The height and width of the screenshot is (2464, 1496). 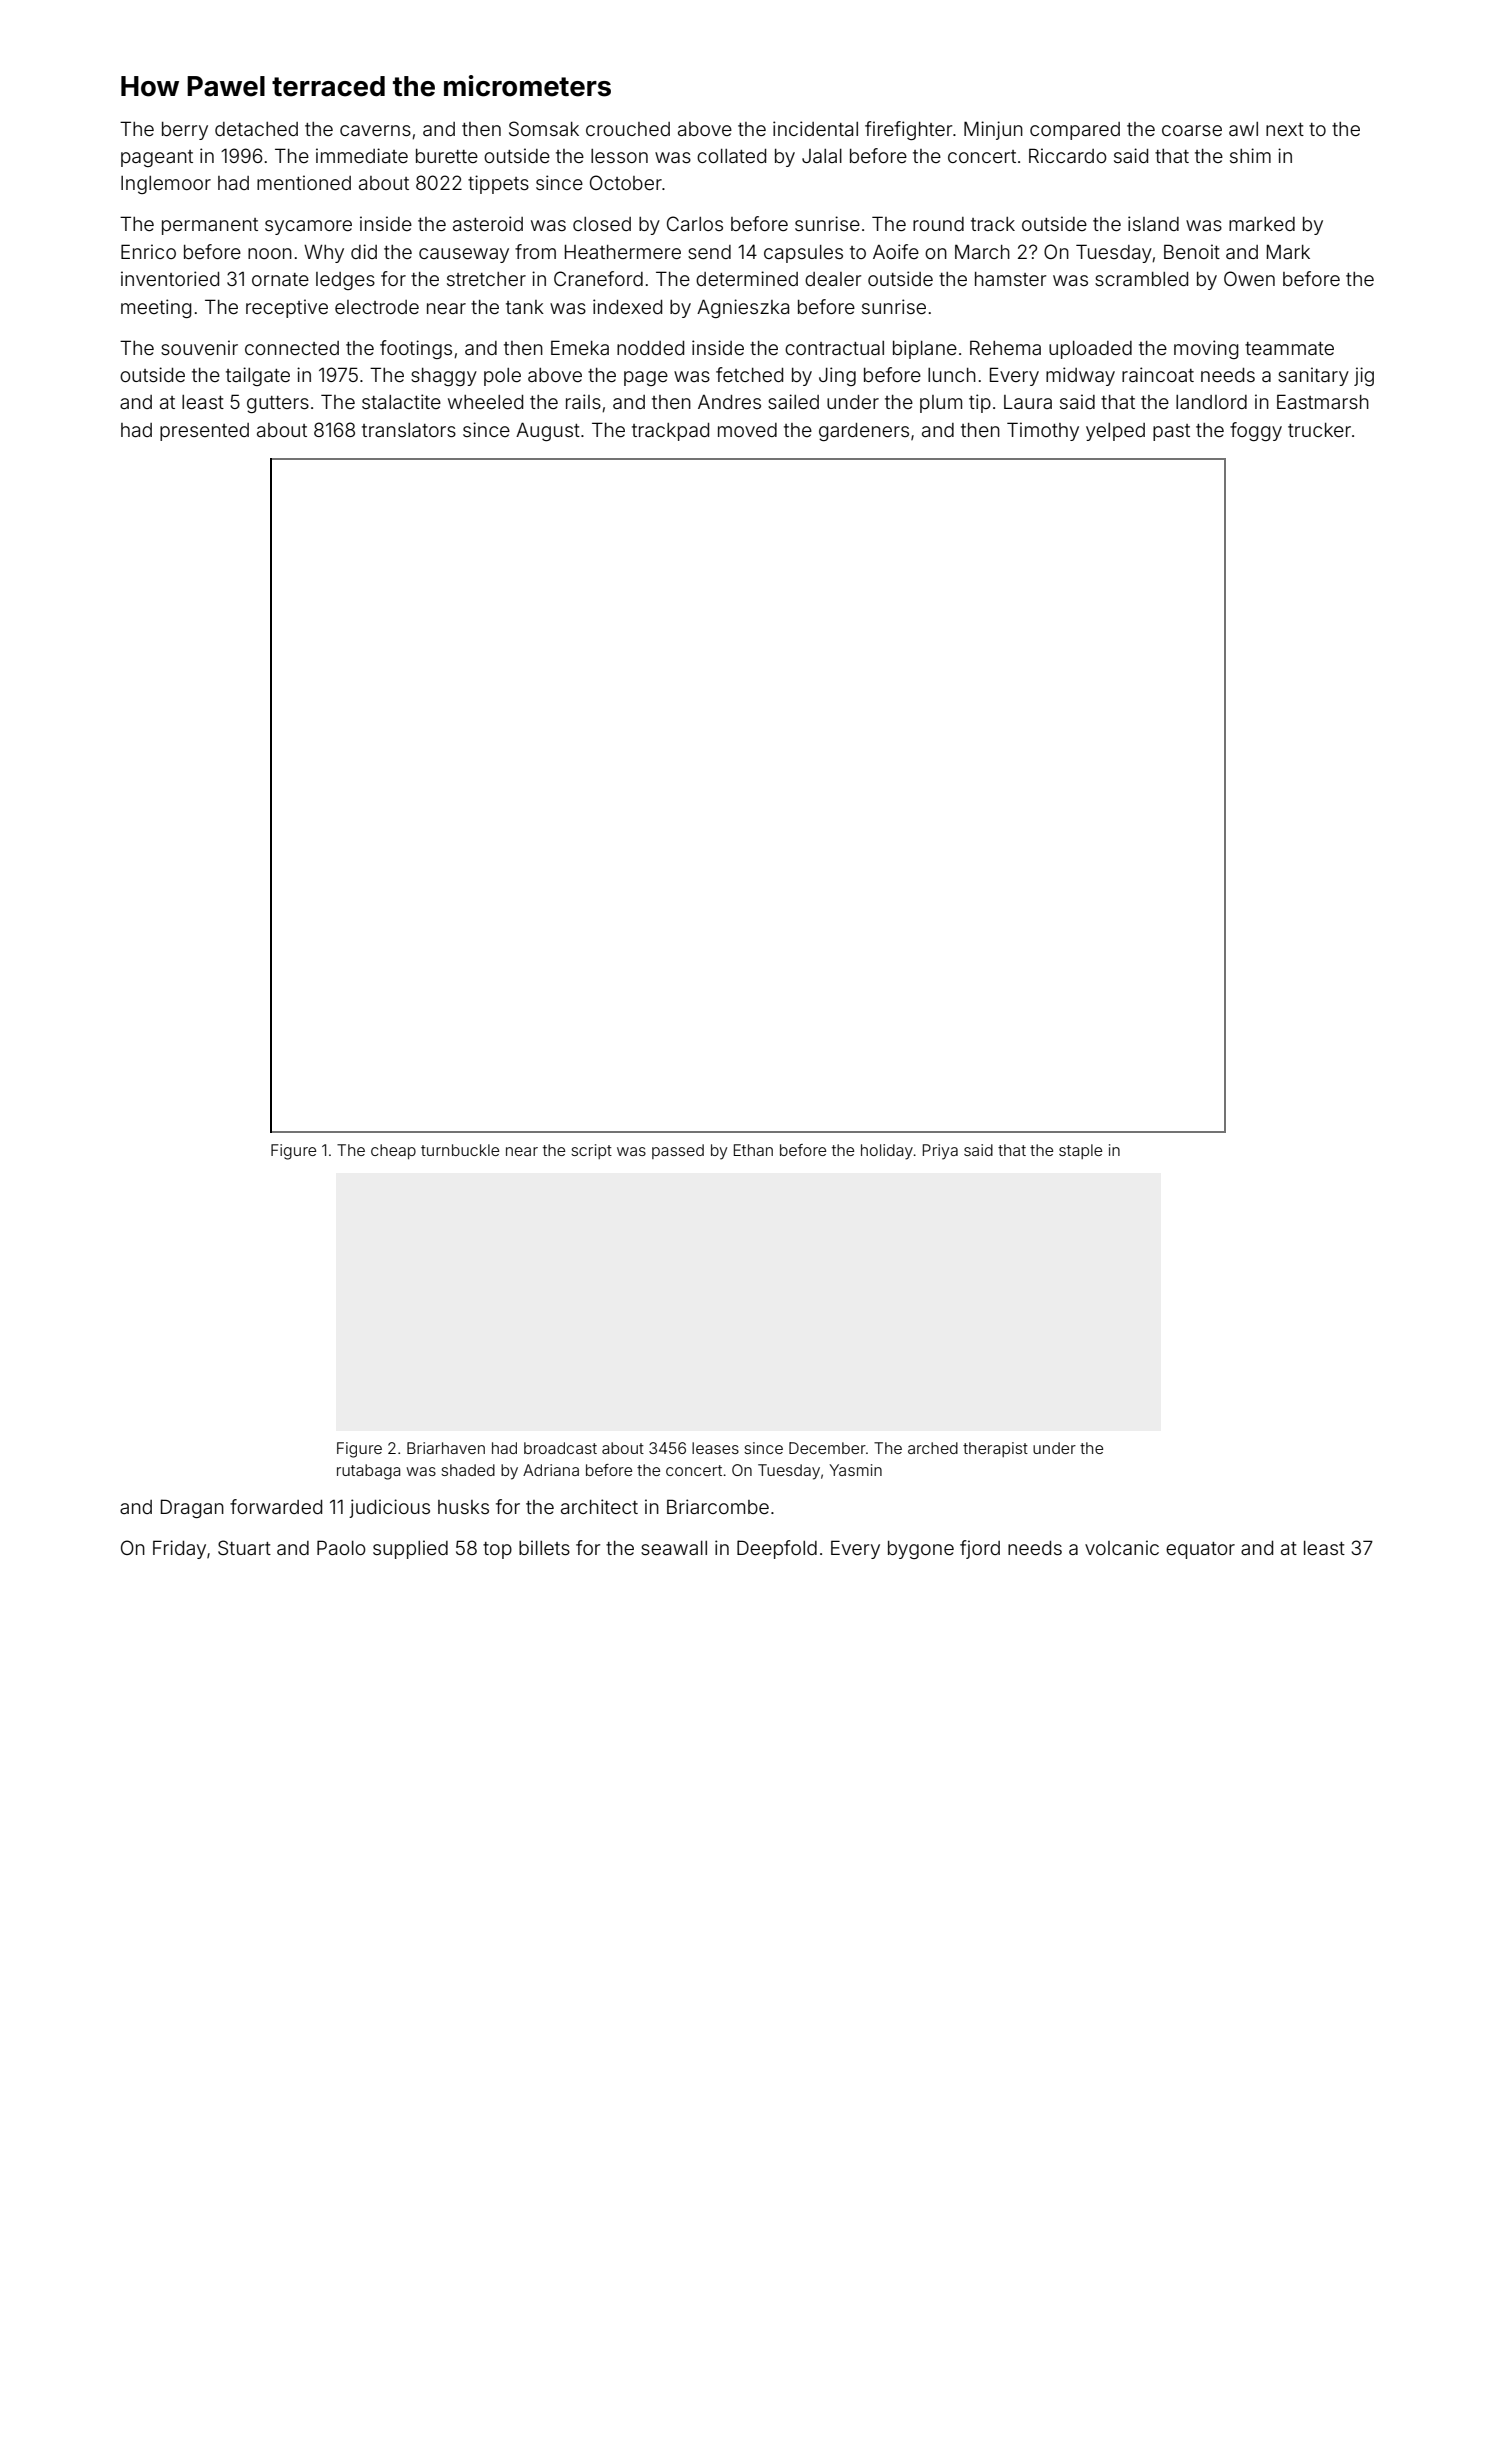 I want to click on Timothy, so click(x=1043, y=431).
